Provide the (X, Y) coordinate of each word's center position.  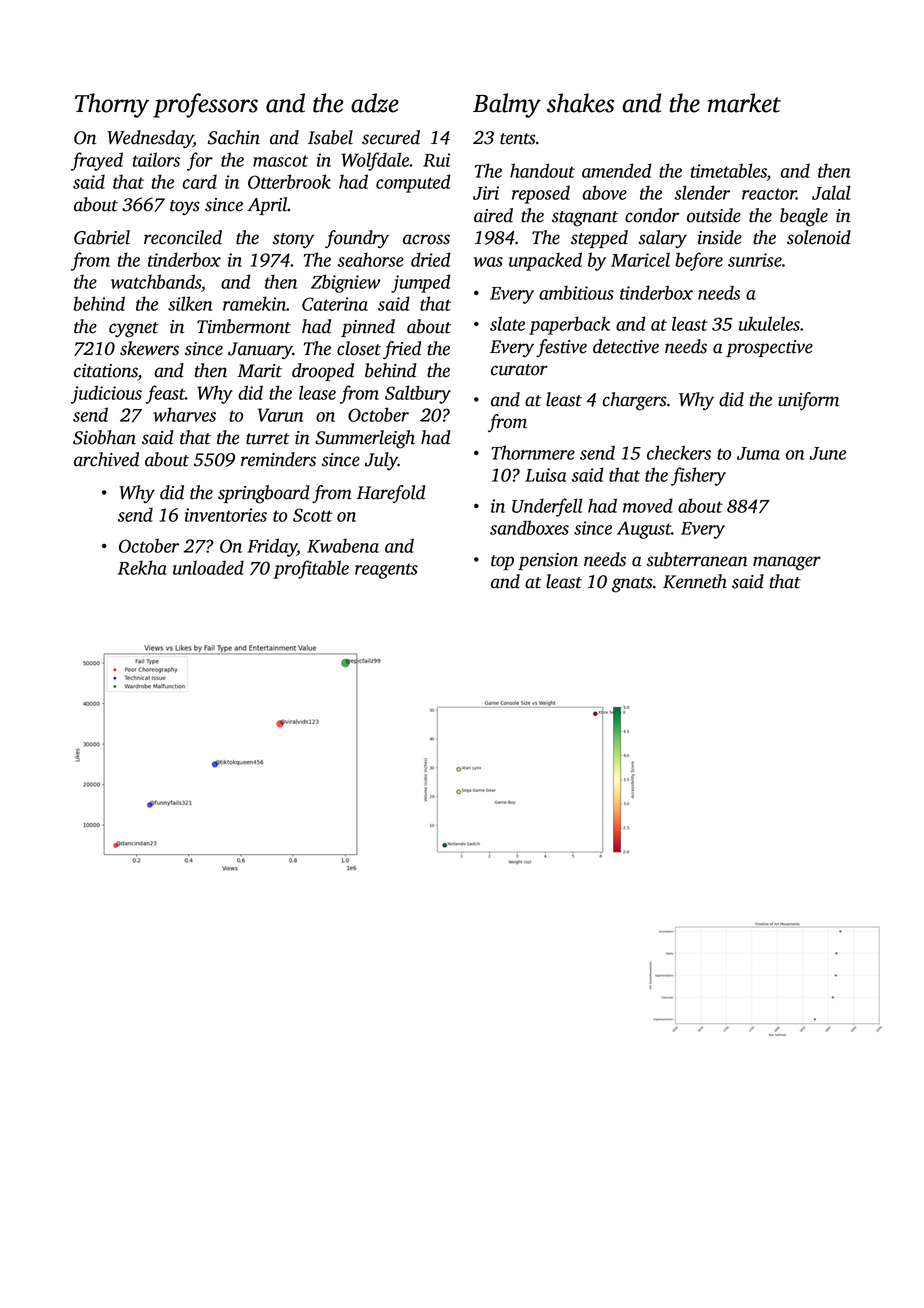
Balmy (507, 105)
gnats (632, 585)
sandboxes (529, 527)
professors (205, 105)
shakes (580, 103)
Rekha (142, 567)
